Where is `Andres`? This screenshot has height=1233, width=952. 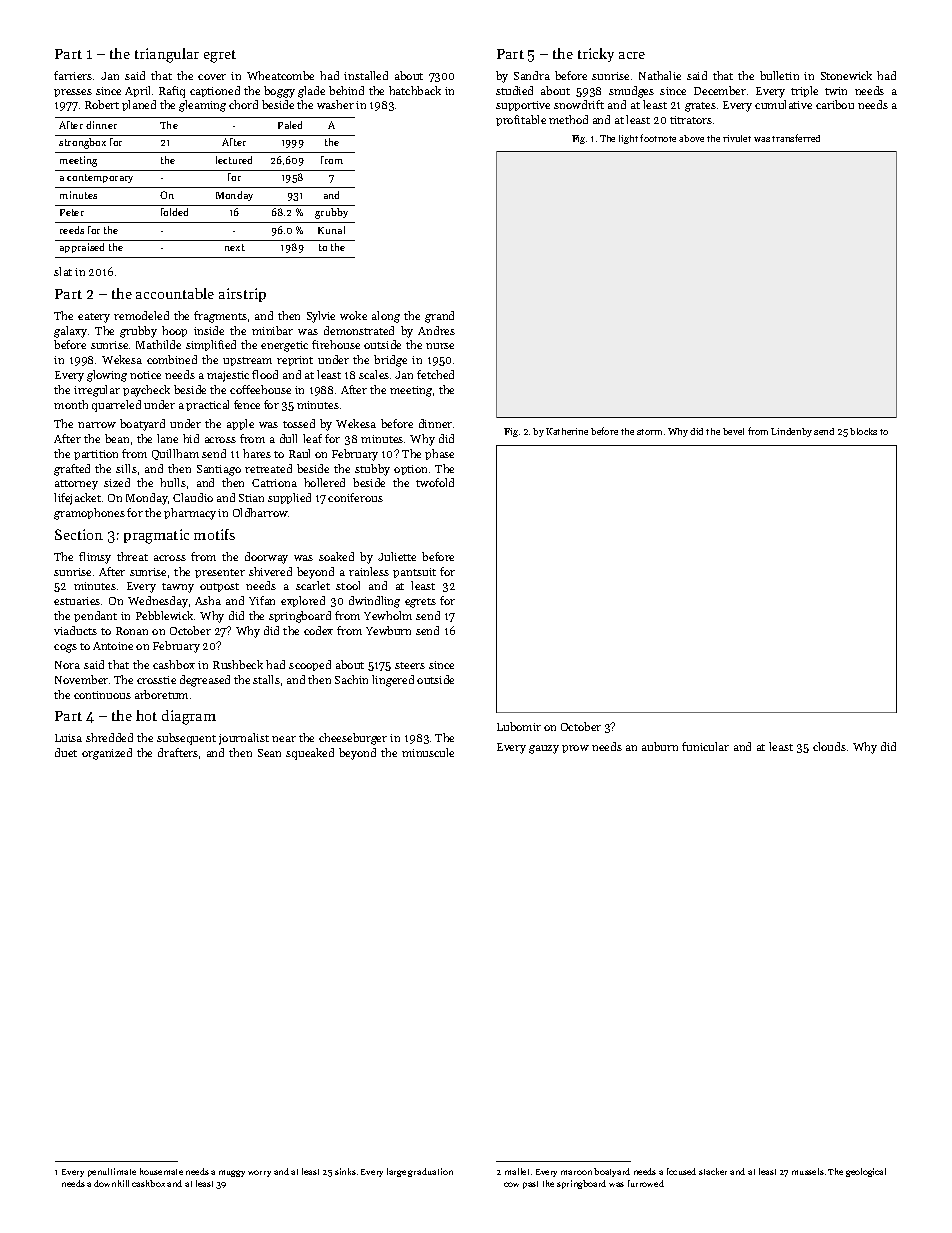 Andres is located at coordinates (436, 330).
